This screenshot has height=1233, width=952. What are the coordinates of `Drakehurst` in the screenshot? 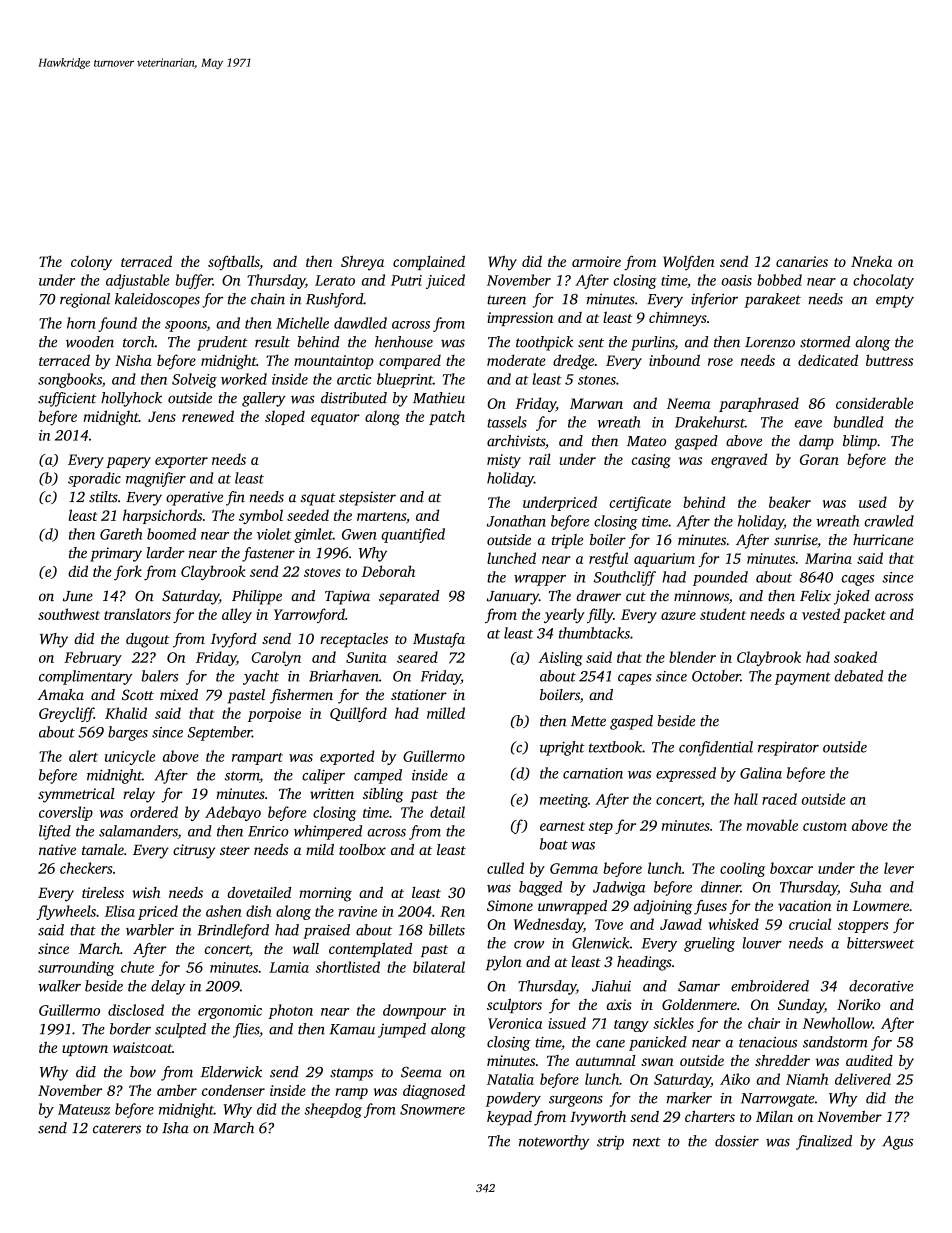 It's located at (710, 422).
